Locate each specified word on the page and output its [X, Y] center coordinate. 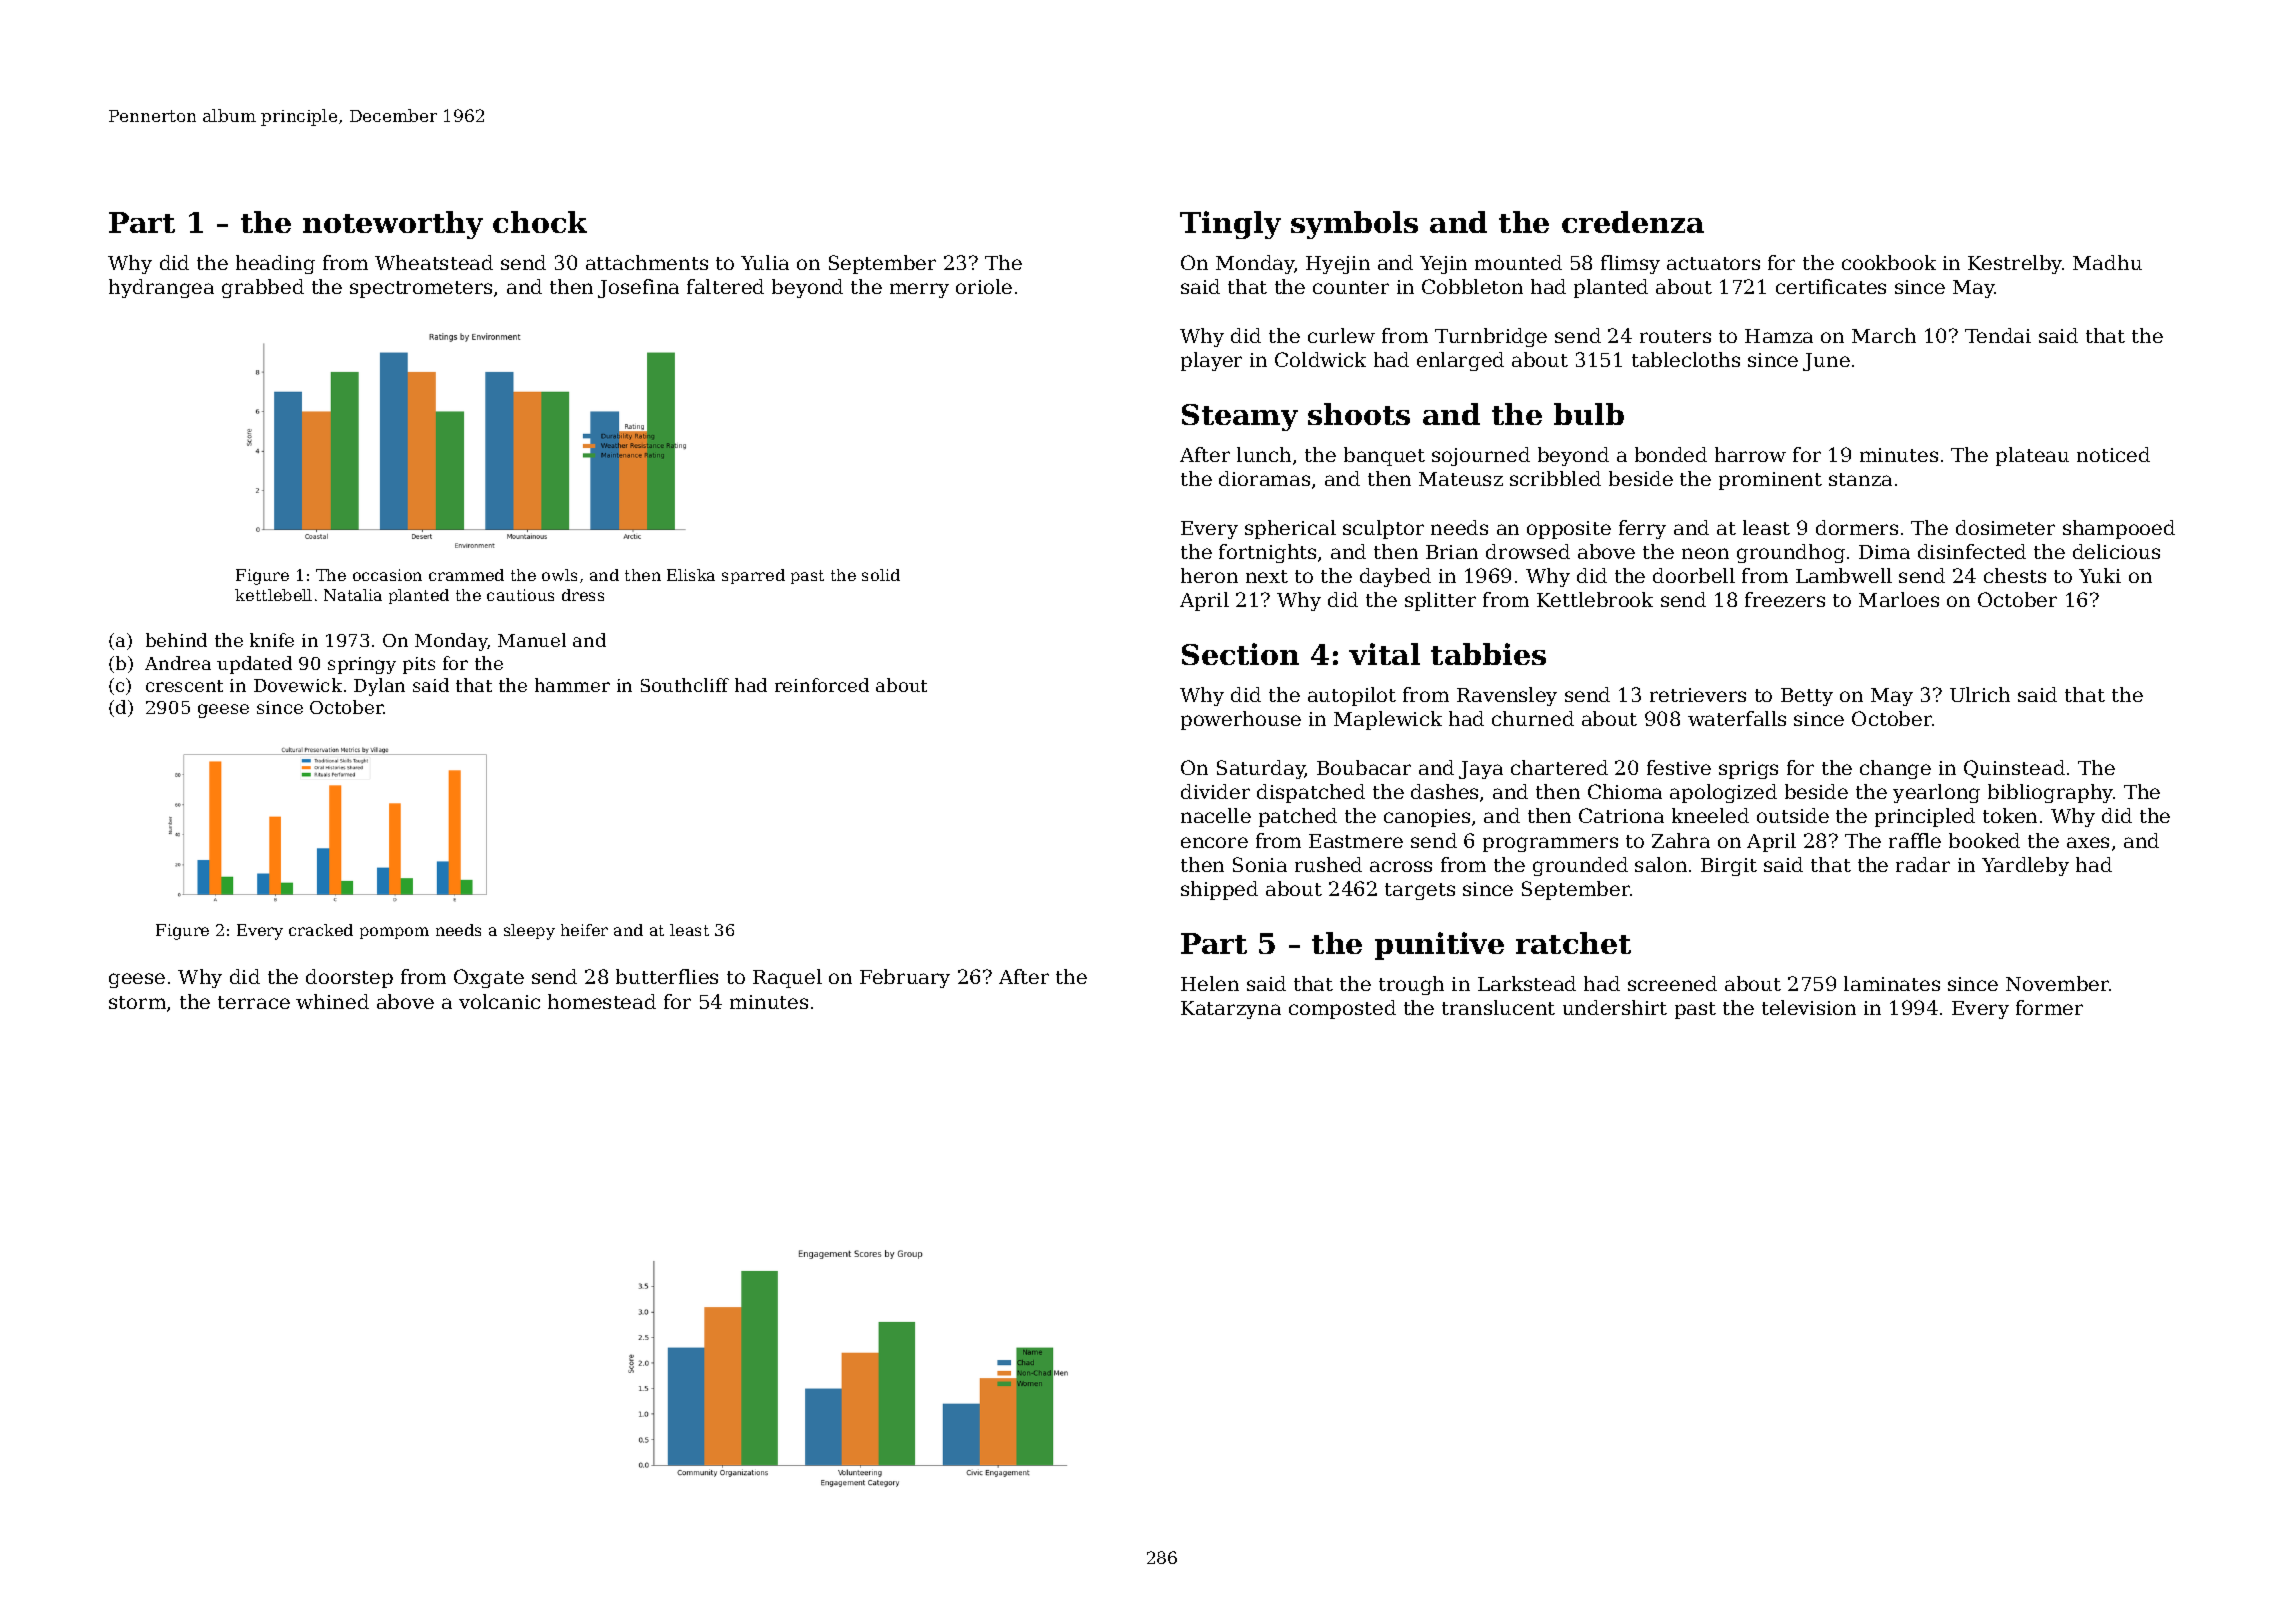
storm [137, 1002]
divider [1215, 791]
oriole [984, 286]
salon [1661, 864]
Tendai [1998, 335]
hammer [572, 685]
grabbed [263, 288]
